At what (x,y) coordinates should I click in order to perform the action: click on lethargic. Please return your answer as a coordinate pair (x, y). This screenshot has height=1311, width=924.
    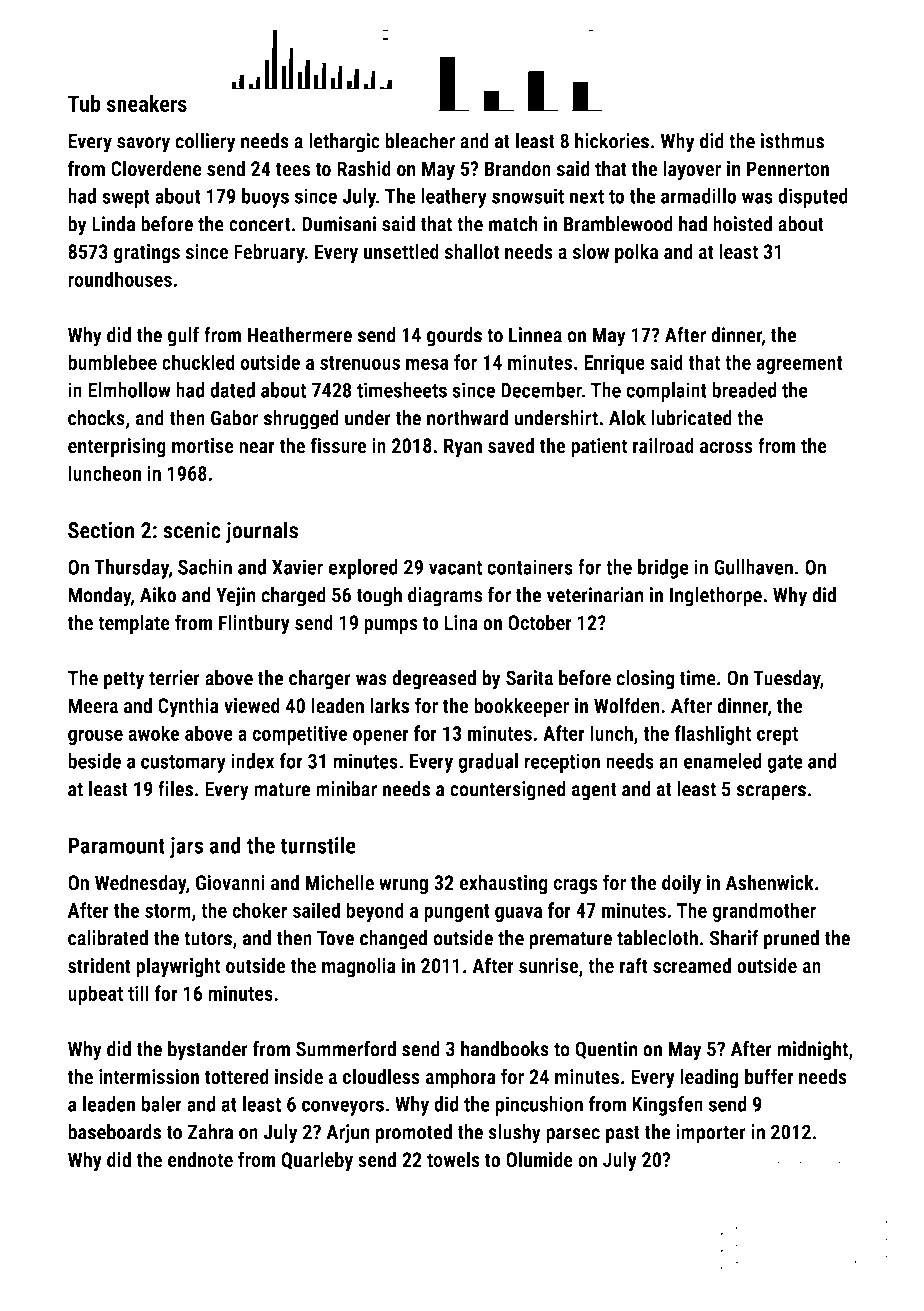
    Looking at the image, I should click on (344, 143).
